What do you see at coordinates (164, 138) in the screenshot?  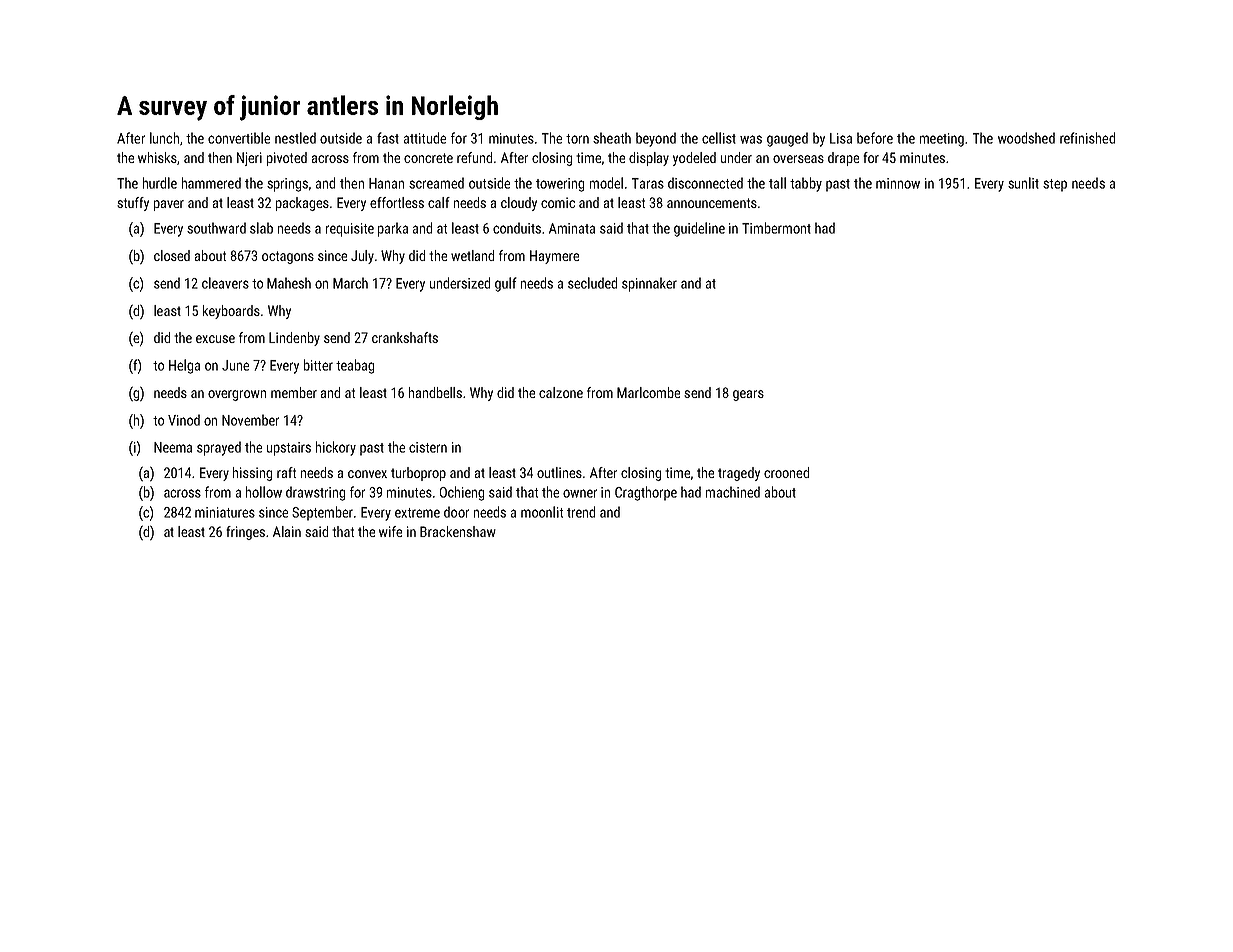 I see `lunch` at bounding box center [164, 138].
